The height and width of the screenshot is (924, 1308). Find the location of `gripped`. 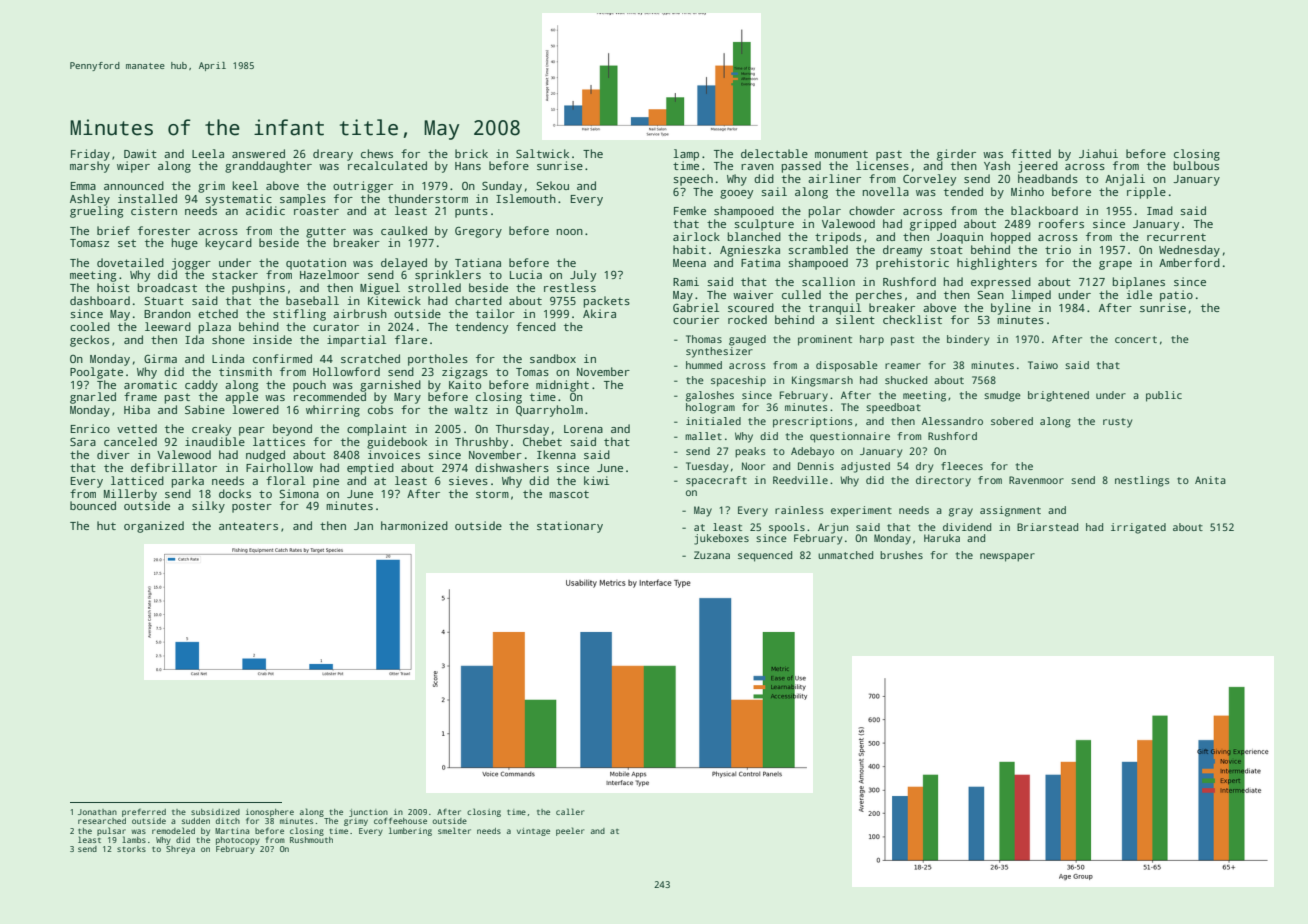

gripped is located at coordinates (933, 225).
